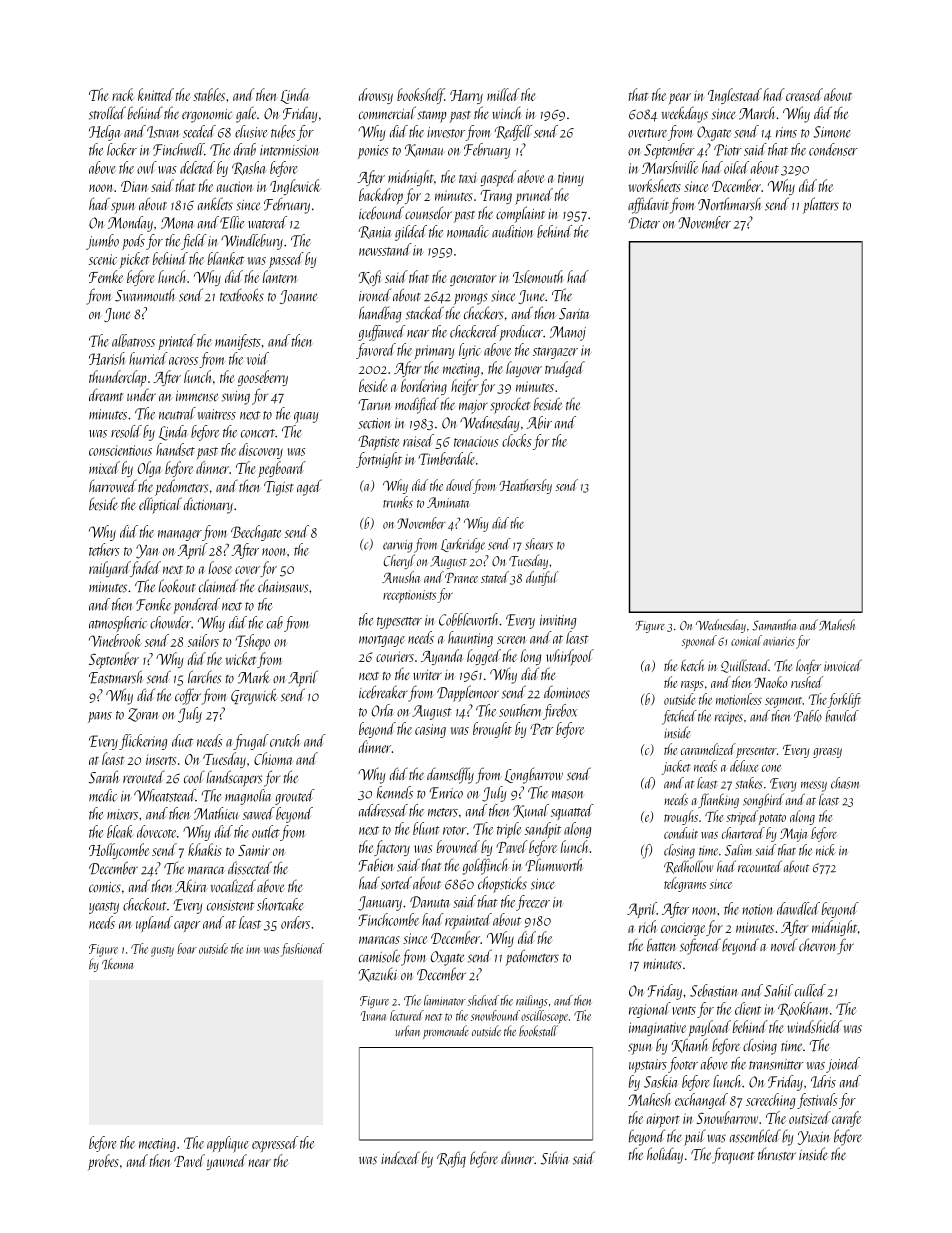  I want to click on dictionary, so click(208, 505).
